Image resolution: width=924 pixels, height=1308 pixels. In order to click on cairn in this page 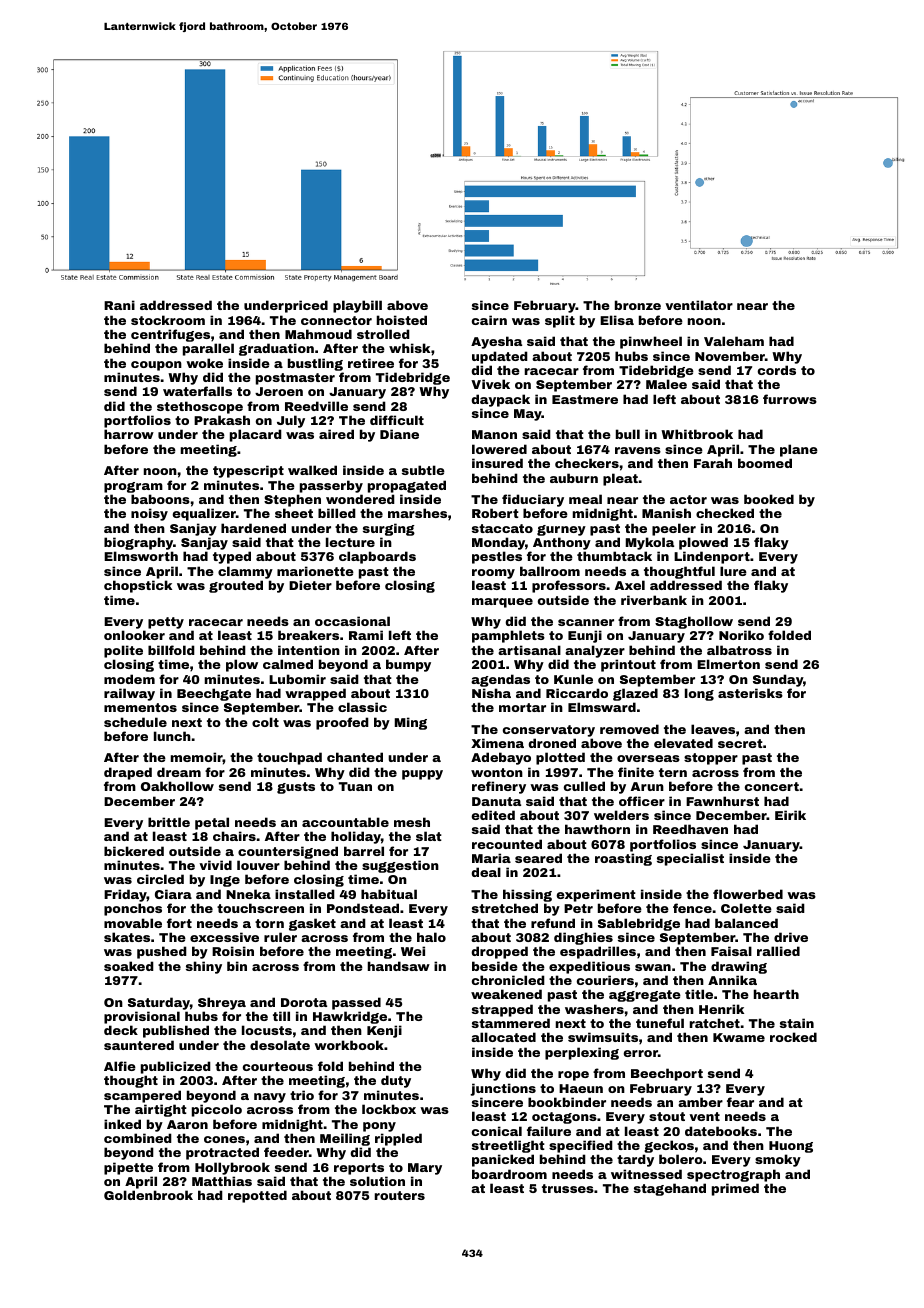, I will do `click(489, 320)`.
